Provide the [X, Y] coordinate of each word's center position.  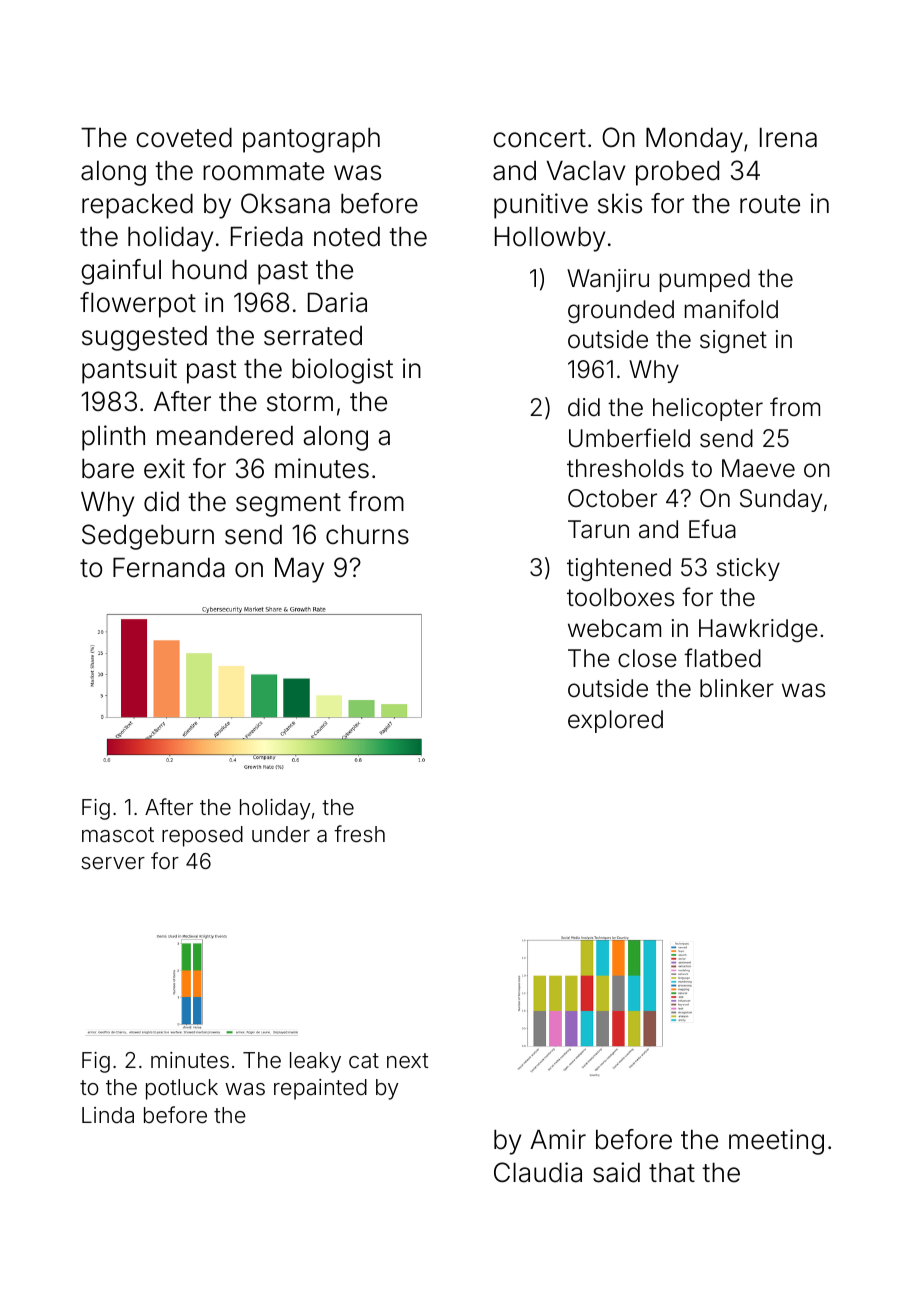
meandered [225, 436]
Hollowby [550, 239]
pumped [705, 280]
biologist [342, 371]
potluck [182, 1089]
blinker [737, 688]
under [281, 834]
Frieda [267, 236]
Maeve [758, 468]
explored [615, 721]
